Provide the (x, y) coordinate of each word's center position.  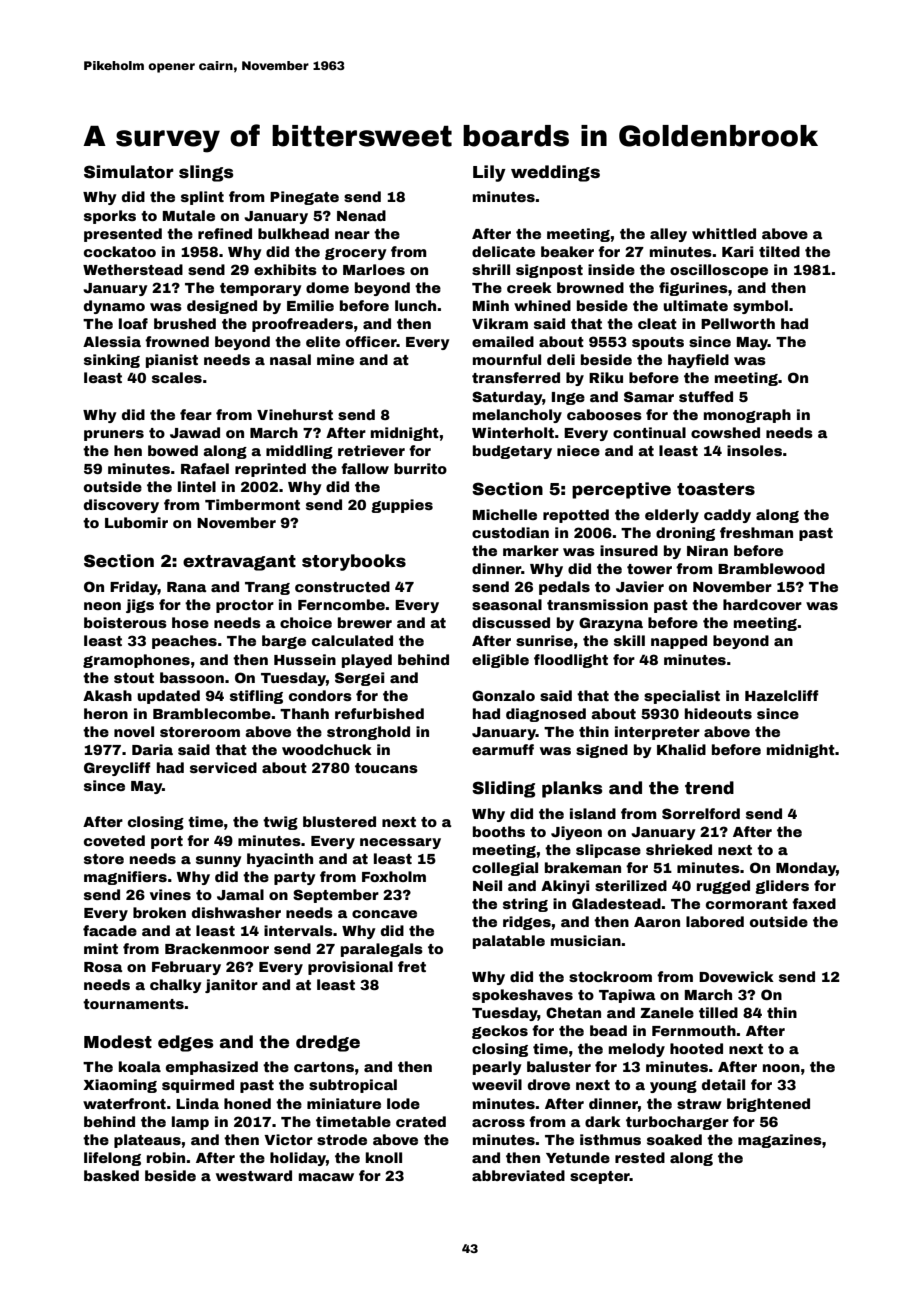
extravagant (239, 563)
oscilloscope (719, 271)
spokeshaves (522, 996)
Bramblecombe (212, 713)
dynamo (114, 307)
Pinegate (304, 198)
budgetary (512, 452)
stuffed (706, 396)
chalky (175, 986)
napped (679, 642)
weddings (555, 173)
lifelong (112, 1159)
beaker (567, 251)
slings (206, 173)
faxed (814, 903)
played (367, 661)
